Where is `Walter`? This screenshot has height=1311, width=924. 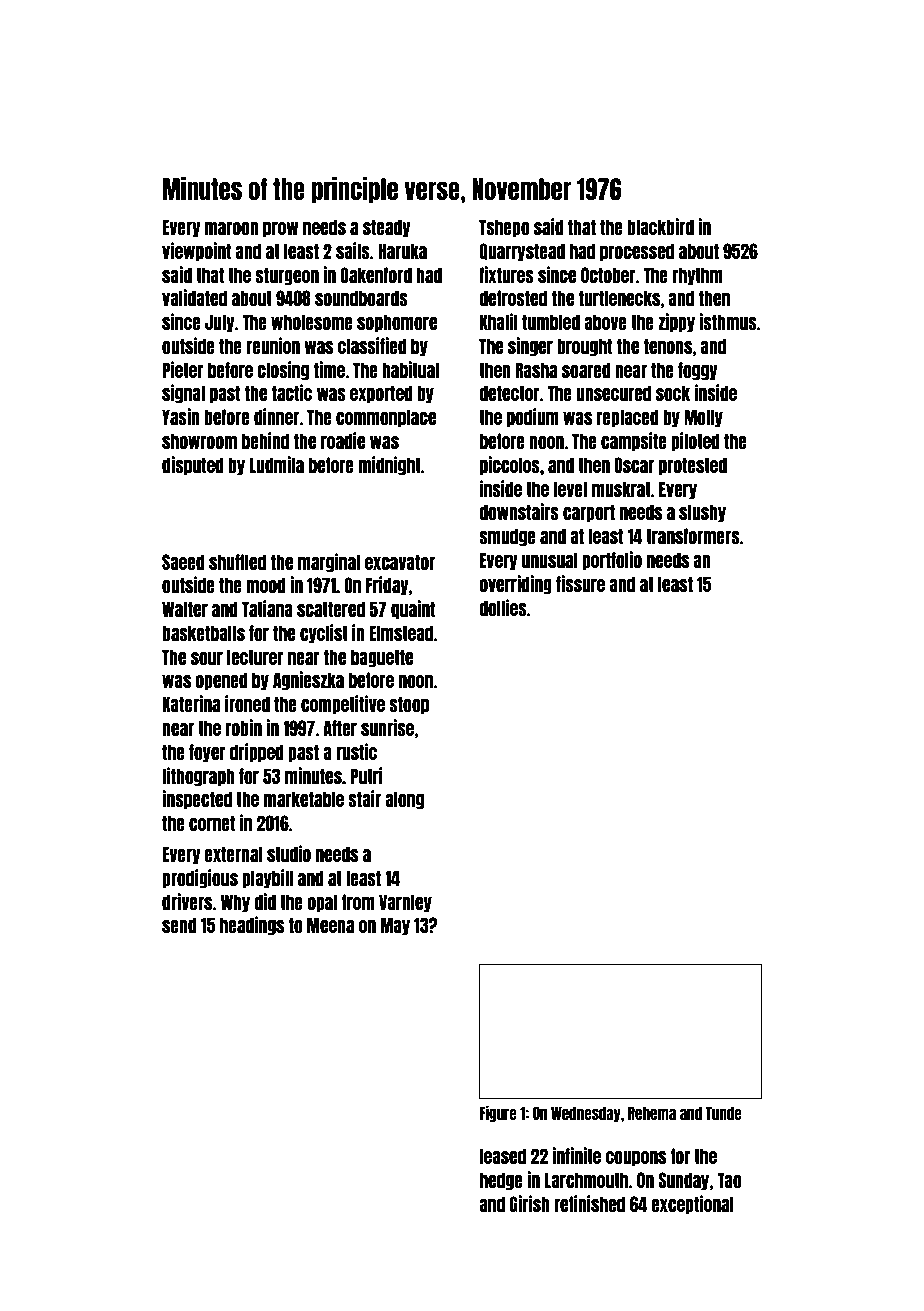
Walter is located at coordinates (185, 609).
